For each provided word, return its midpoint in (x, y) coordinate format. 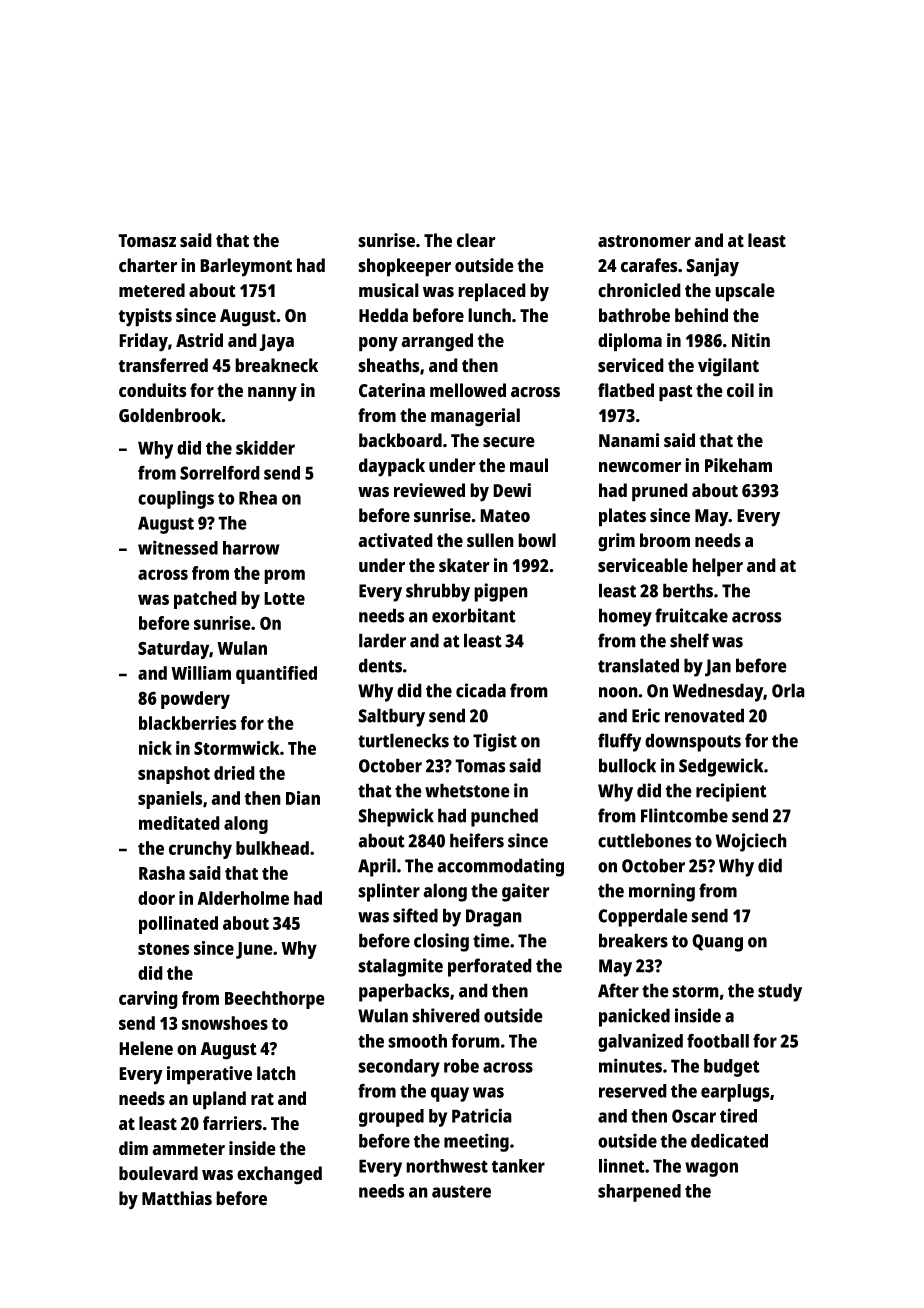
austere (461, 1191)
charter (148, 265)
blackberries (188, 723)
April (377, 867)
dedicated (729, 1140)
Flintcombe (684, 815)
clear (476, 240)
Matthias (177, 1198)
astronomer (644, 241)
